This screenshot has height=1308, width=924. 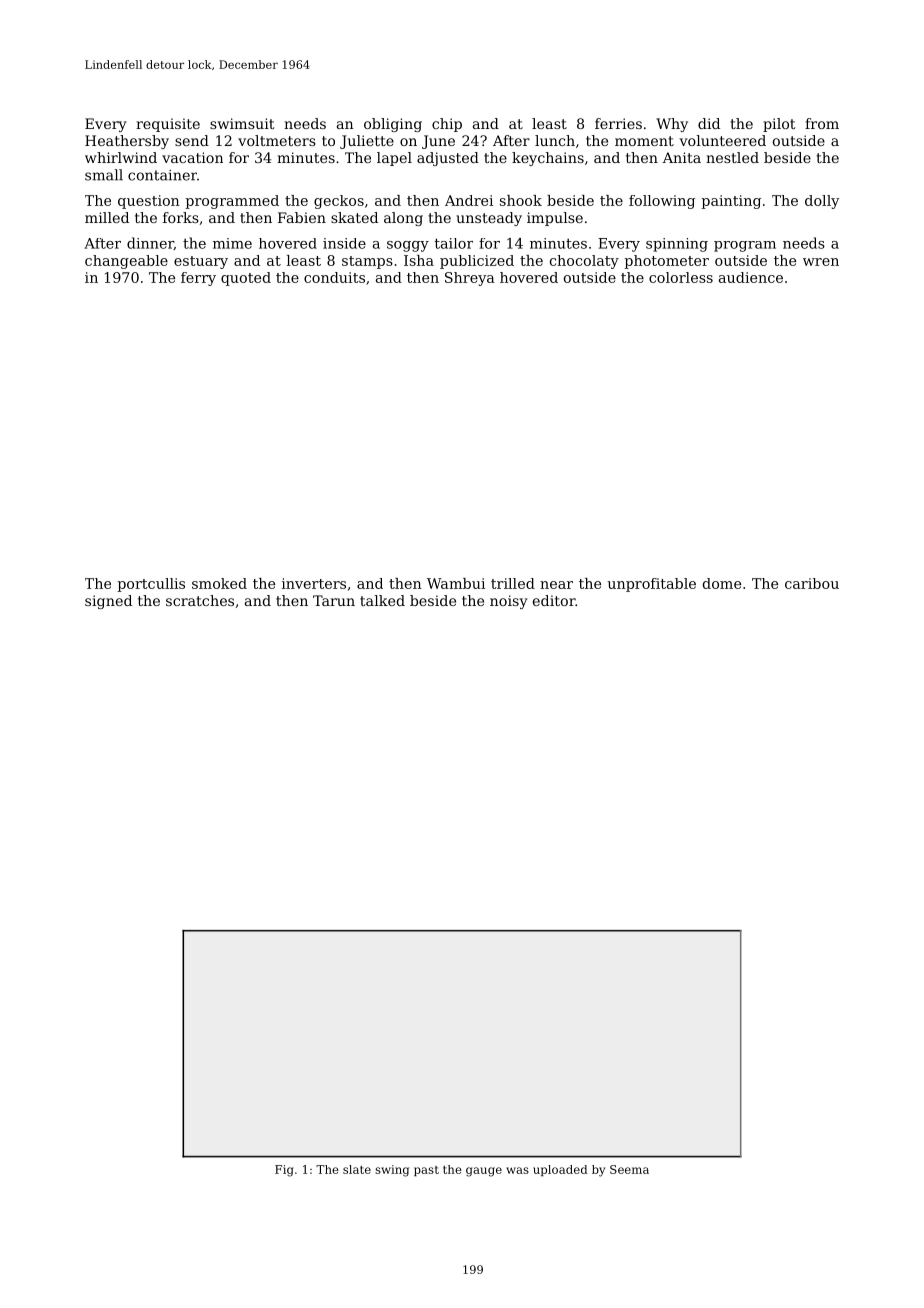 What do you see at coordinates (104, 175) in the screenshot?
I see `small` at bounding box center [104, 175].
